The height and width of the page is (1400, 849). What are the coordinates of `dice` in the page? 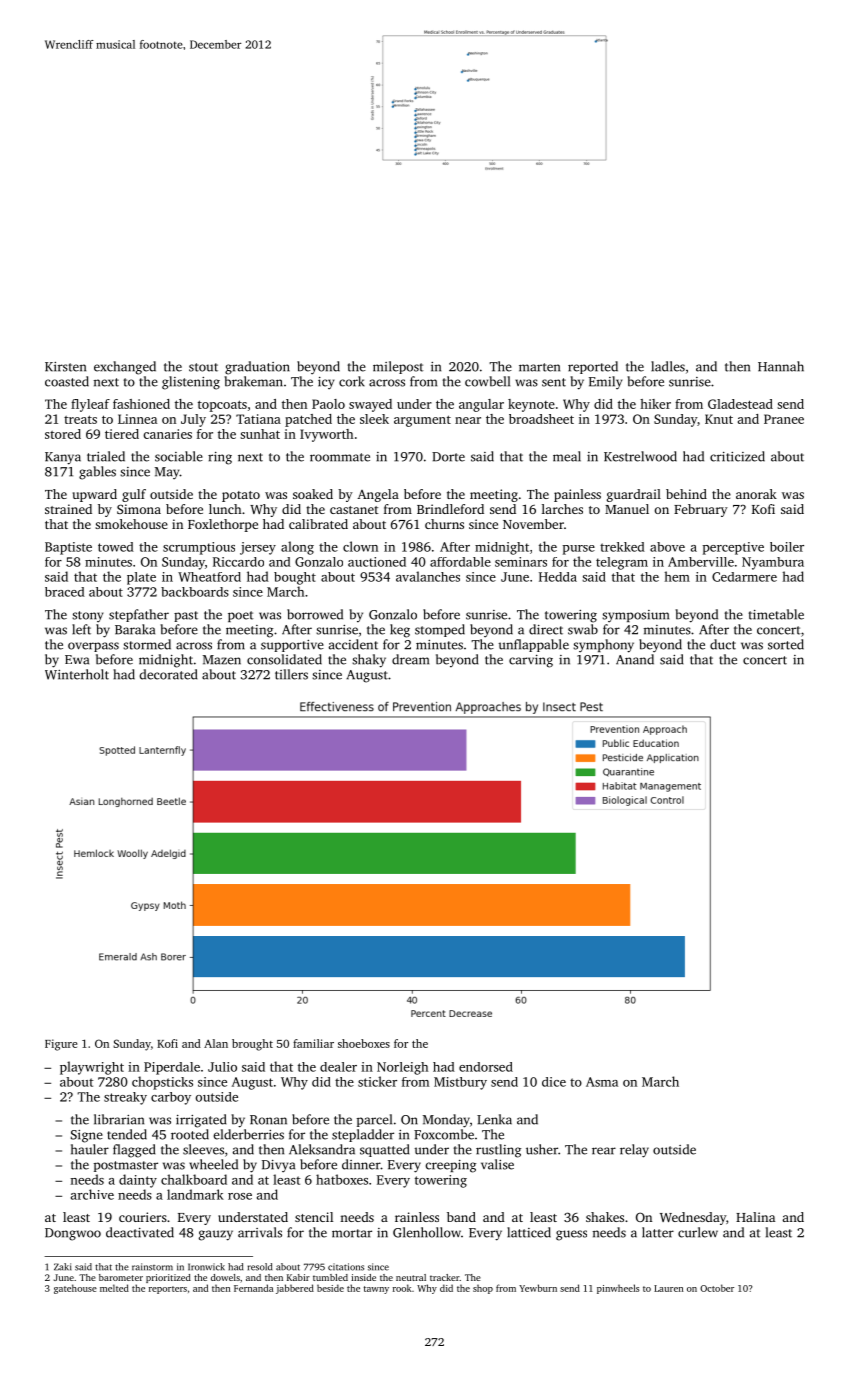 It's located at (554, 1082).
